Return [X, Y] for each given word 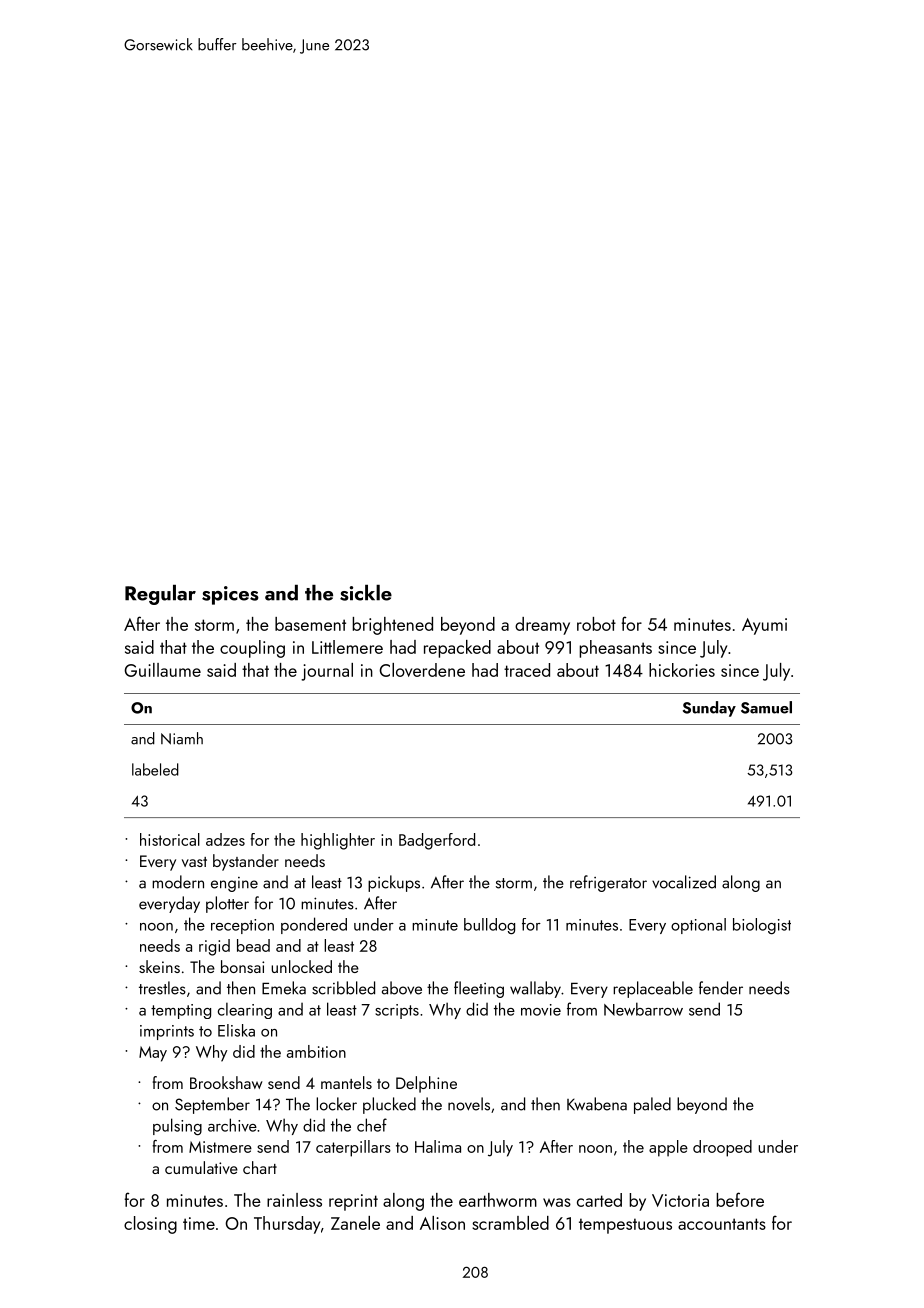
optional [698, 926]
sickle [366, 593]
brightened [392, 626]
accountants [722, 1224]
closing [150, 1225]
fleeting [479, 989]
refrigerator [608, 883]
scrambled [510, 1223]
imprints [167, 1032]
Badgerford [437, 841]
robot [596, 624]
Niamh [182, 738]
